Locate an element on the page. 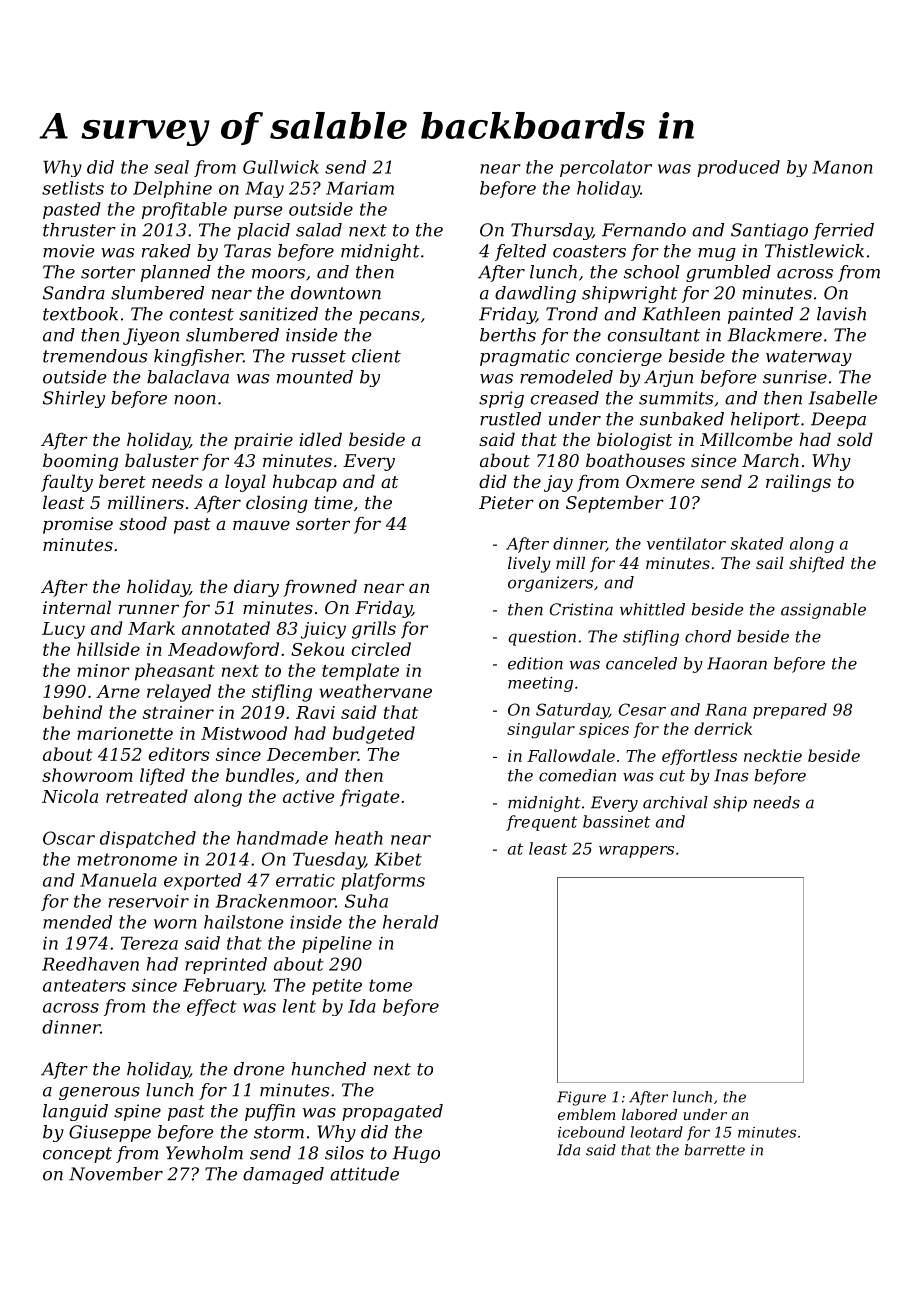 This page has width=924, height=1308. puffin is located at coordinates (270, 1112).
